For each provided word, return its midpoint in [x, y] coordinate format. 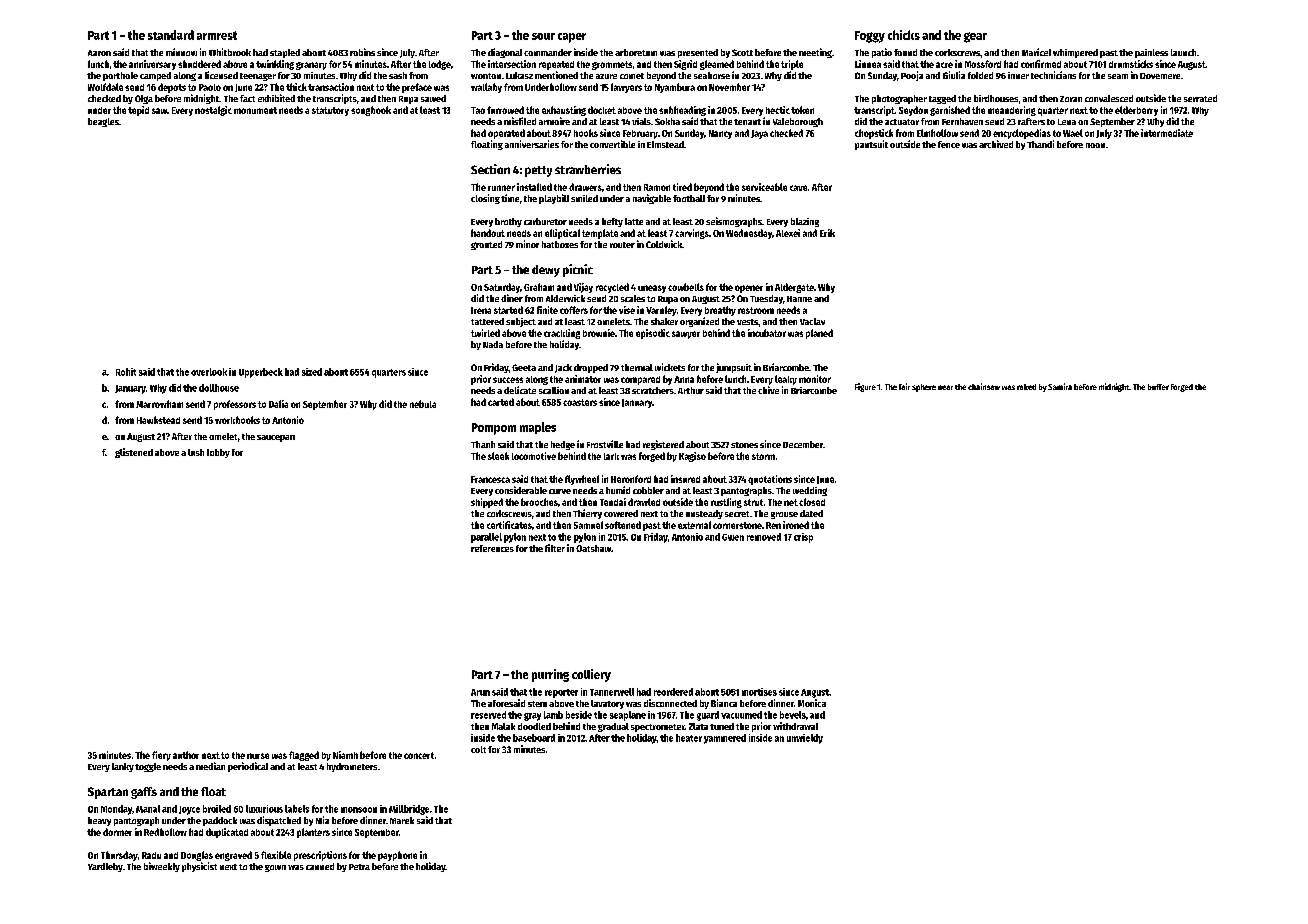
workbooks [237, 420]
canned [320, 866]
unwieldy [805, 739]
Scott [742, 52]
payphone [397, 856]
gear [975, 37]
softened [623, 525]
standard [171, 35]
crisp [803, 538]
